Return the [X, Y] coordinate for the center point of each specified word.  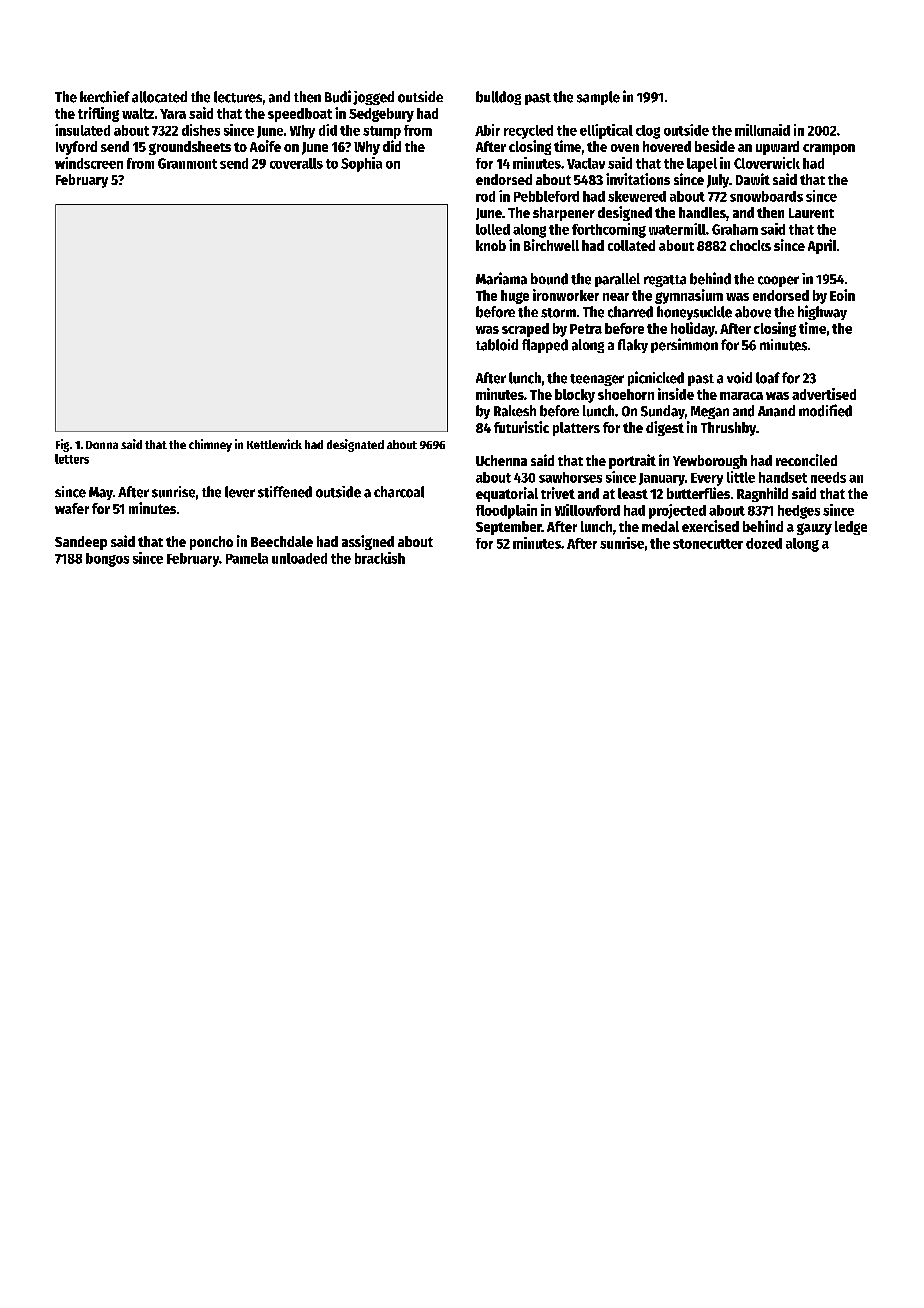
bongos [107, 560]
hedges [799, 512]
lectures [238, 97]
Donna [102, 445]
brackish [380, 558]
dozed [764, 543]
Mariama [501, 278]
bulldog [498, 98]
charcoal [399, 492]
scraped [525, 330]
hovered [667, 146]
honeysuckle [694, 313]
